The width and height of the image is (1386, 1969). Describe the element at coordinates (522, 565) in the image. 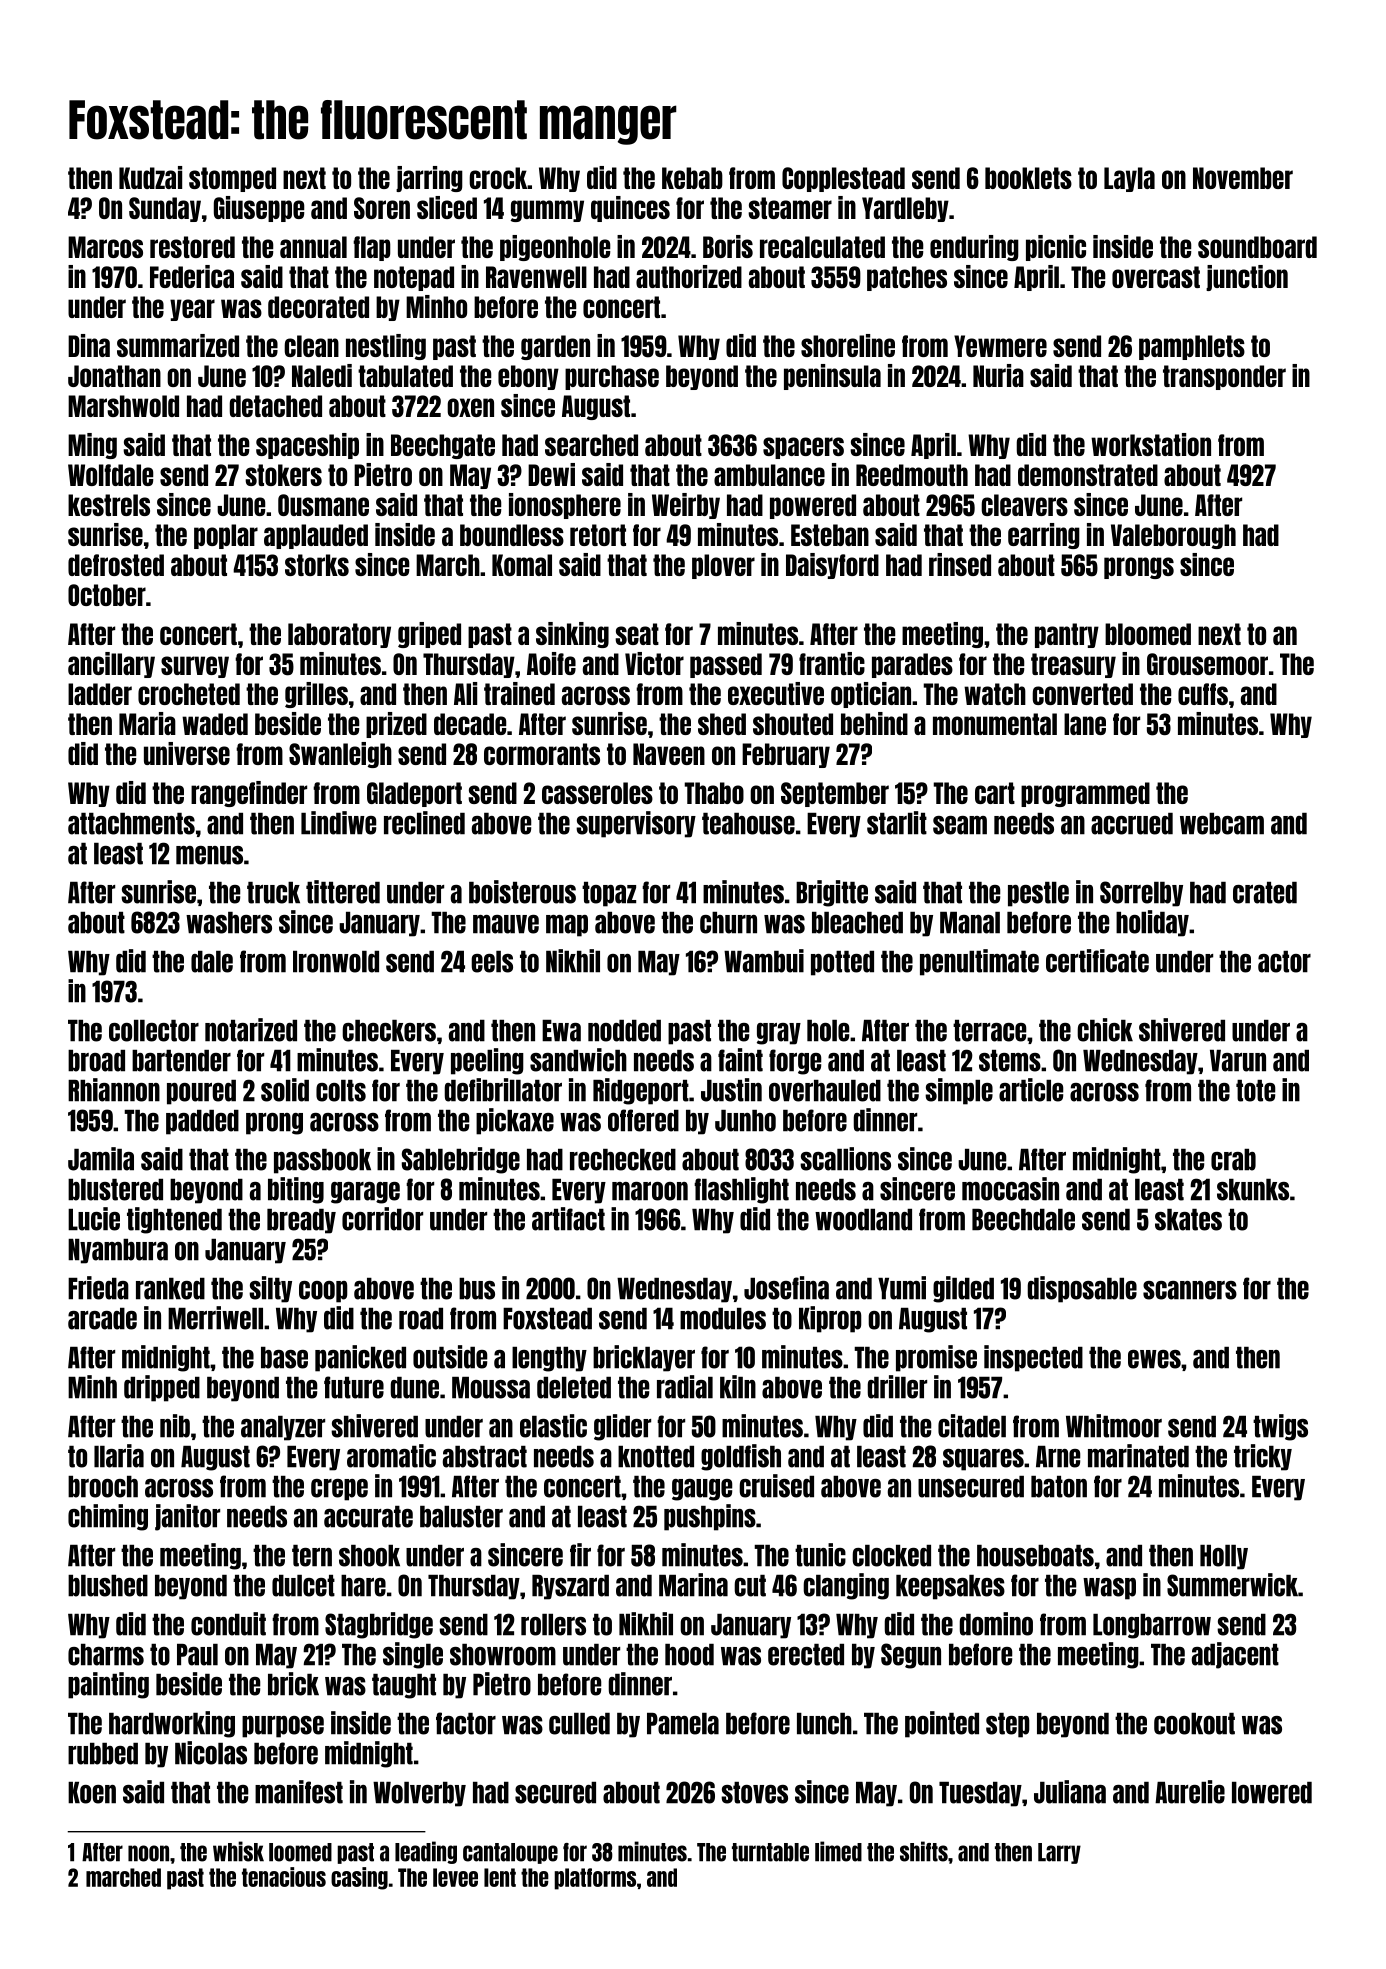

I see `Komal` at that location.
